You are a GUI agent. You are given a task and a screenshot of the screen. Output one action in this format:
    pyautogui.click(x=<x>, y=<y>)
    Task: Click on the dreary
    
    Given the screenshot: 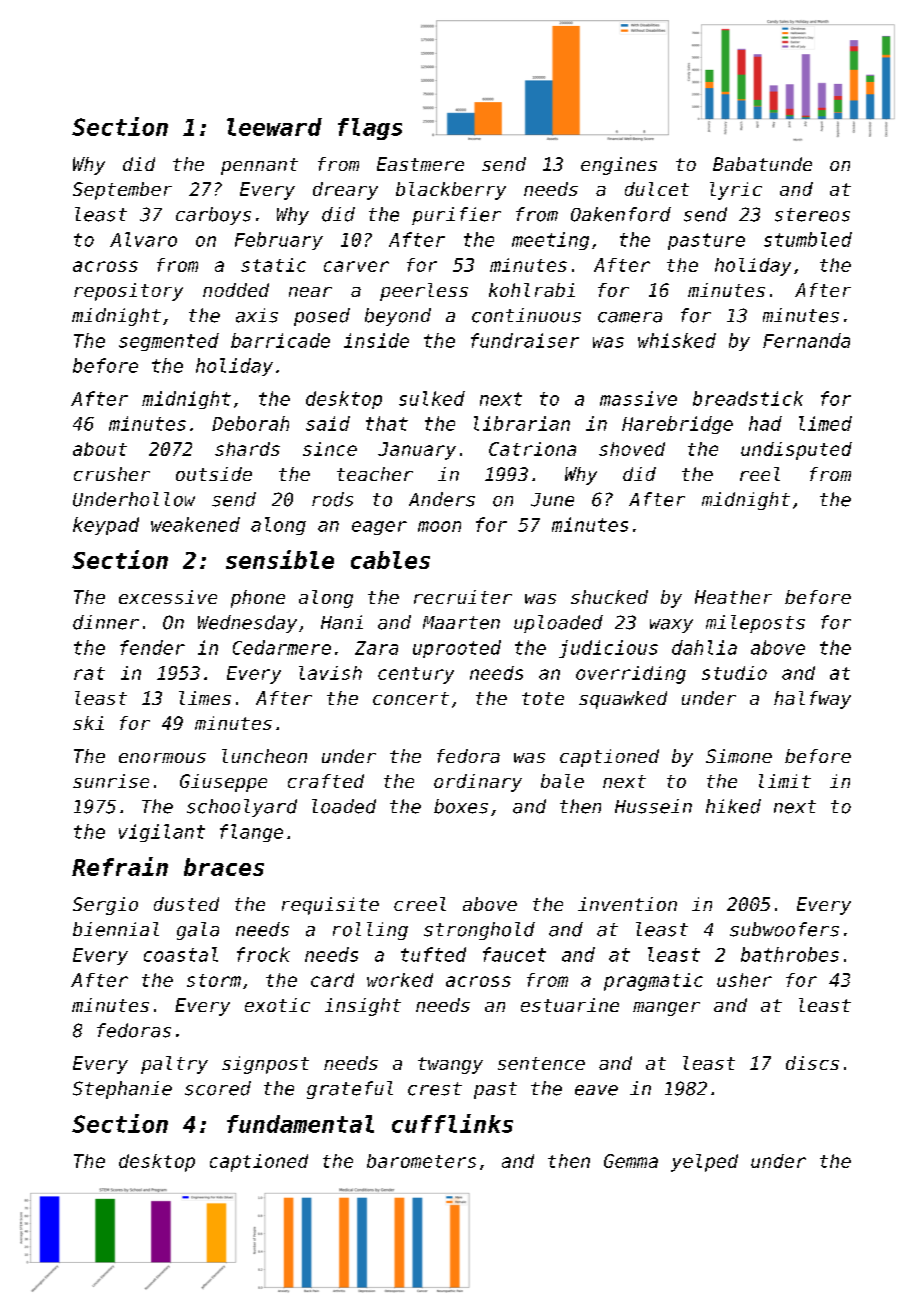 What is the action you would take?
    pyautogui.click(x=345, y=191)
